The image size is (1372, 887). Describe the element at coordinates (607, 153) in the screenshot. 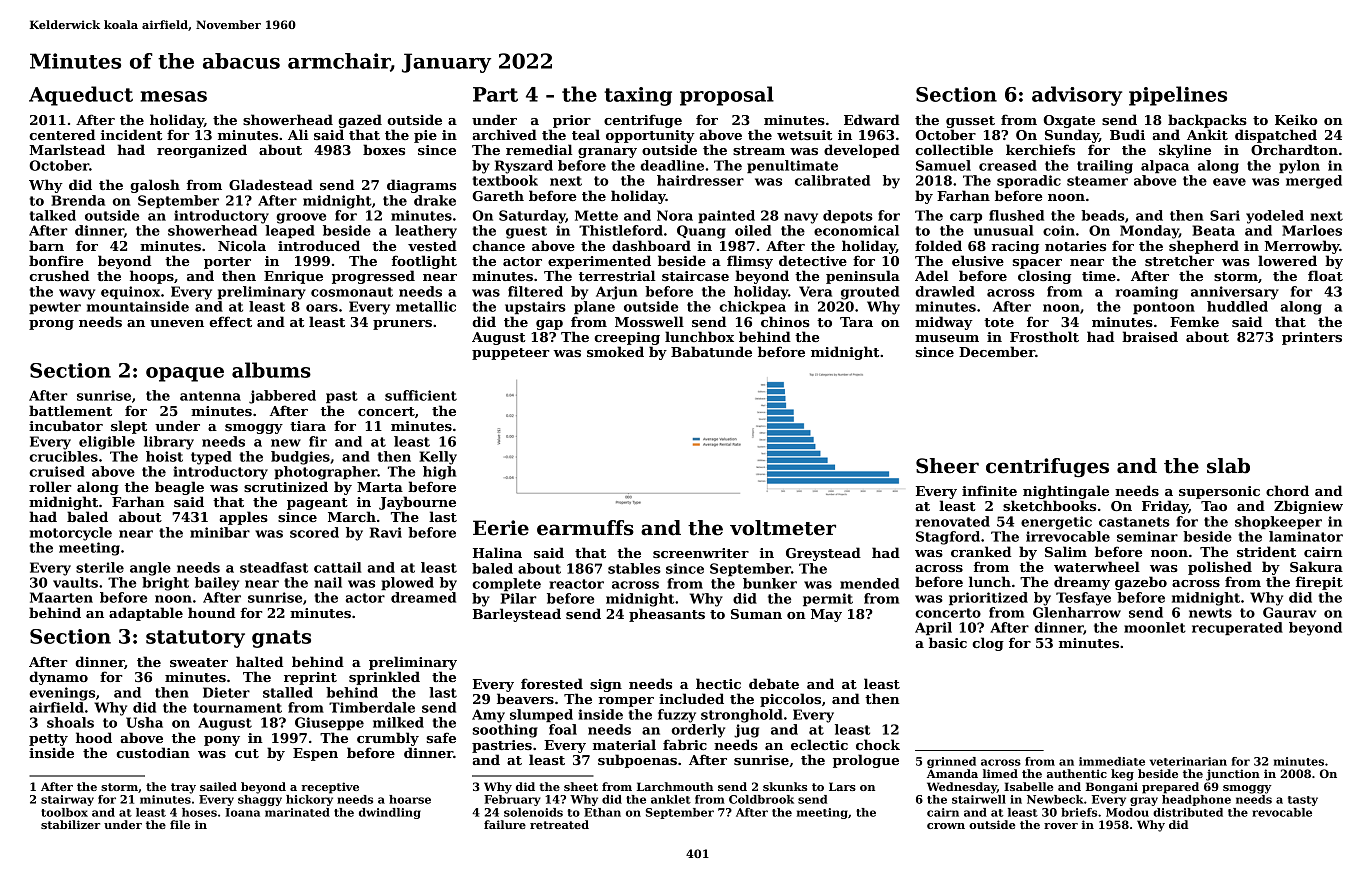

I see `granary` at that location.
